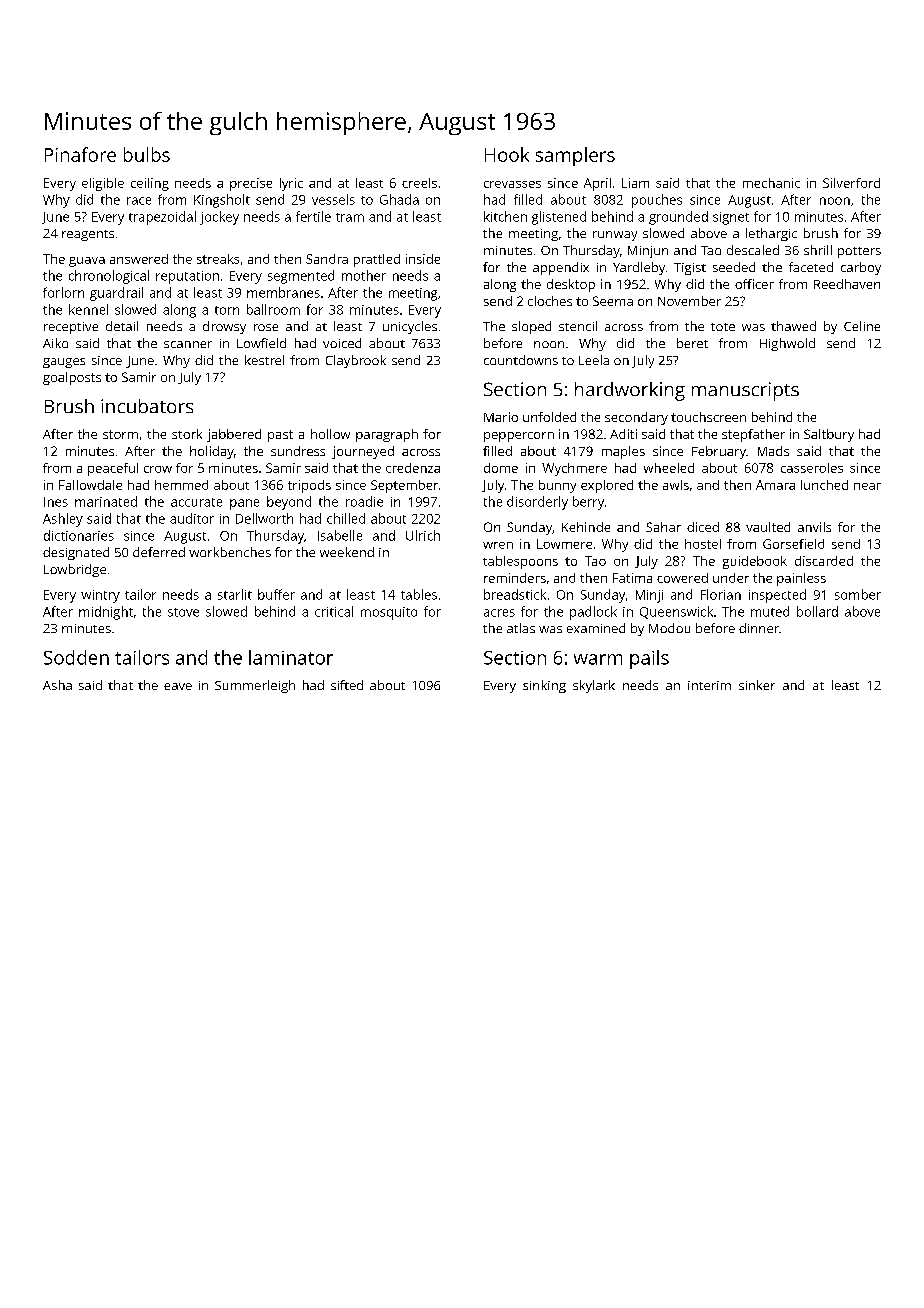 This image has height=1308, width=924. What do you see at coordinates (636, 418) in the image?
I see `secondary` at bounding box center [636, 418].
